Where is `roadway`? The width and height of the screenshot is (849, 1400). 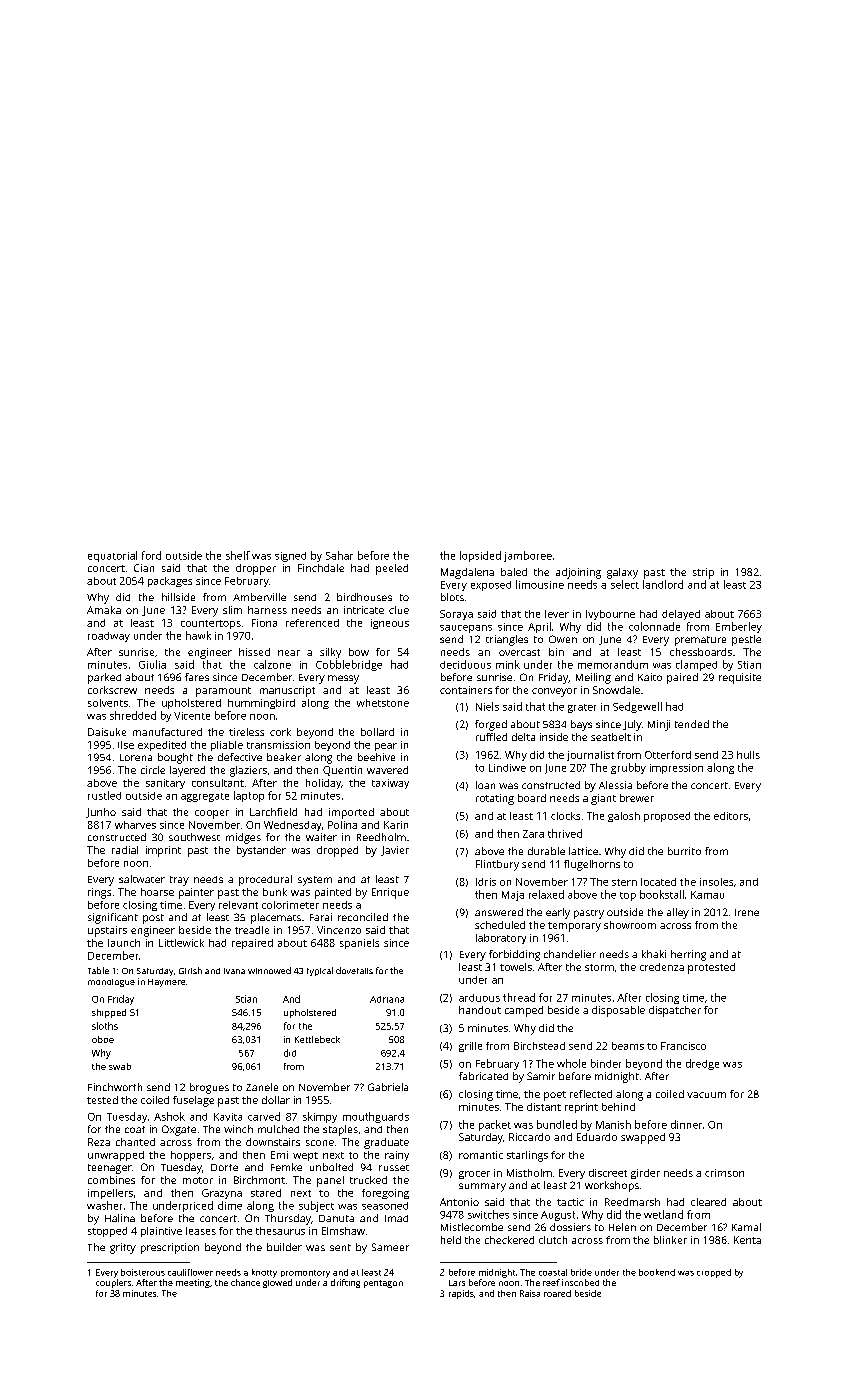 roadway is located at coordinates (109, 637).
